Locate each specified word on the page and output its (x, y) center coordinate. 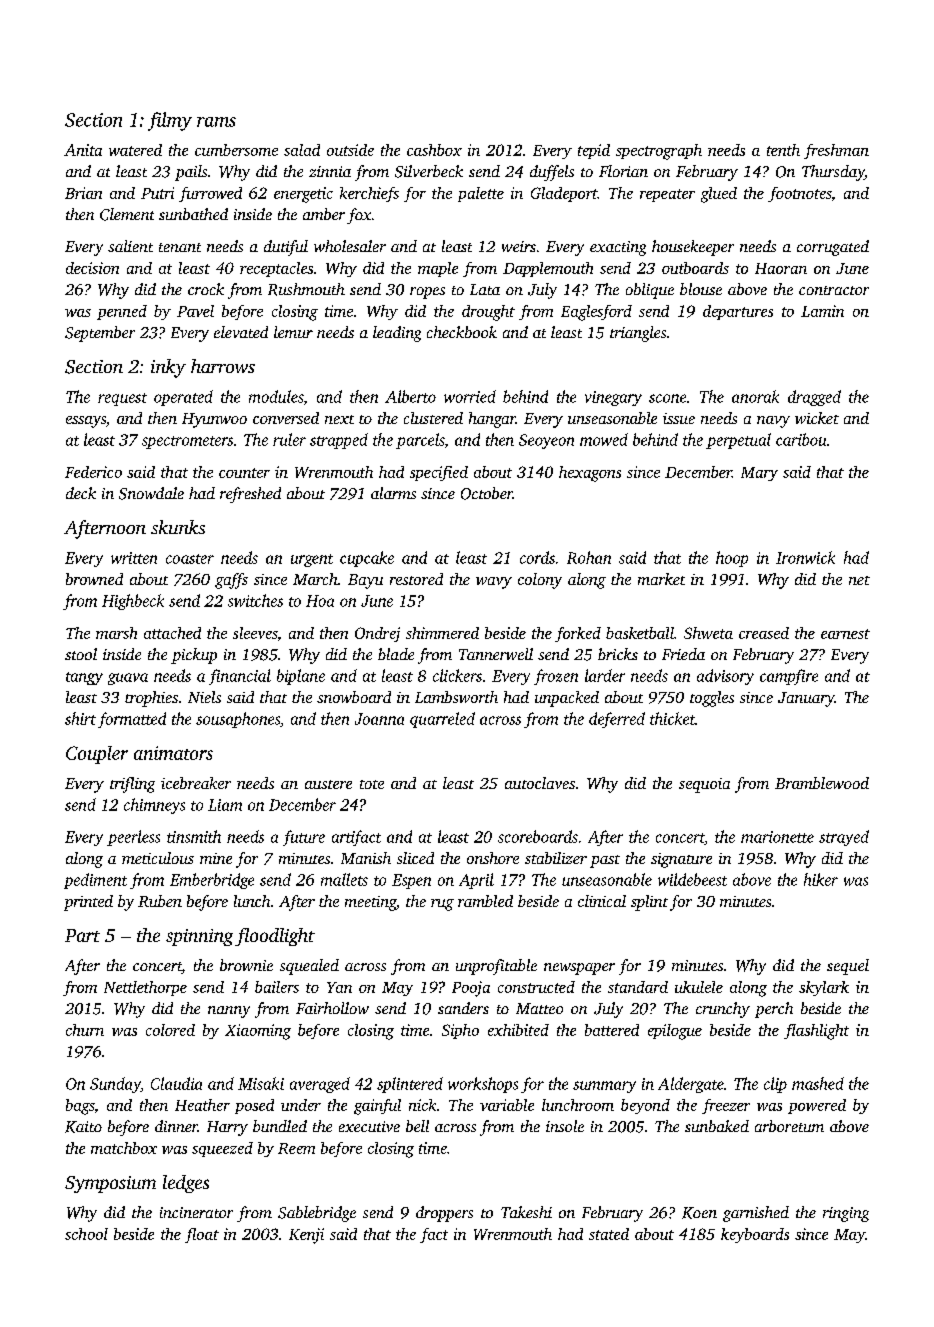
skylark (824, 988)
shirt (80, 718)
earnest (845, 634)
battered (612, 1030)
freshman (836, 151)
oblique (650, 291)
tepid (594, 151)
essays (86, 422)
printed (88, 903)
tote (372, 784)
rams (216, 122)
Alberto (410, 396)
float (202, 1235)
